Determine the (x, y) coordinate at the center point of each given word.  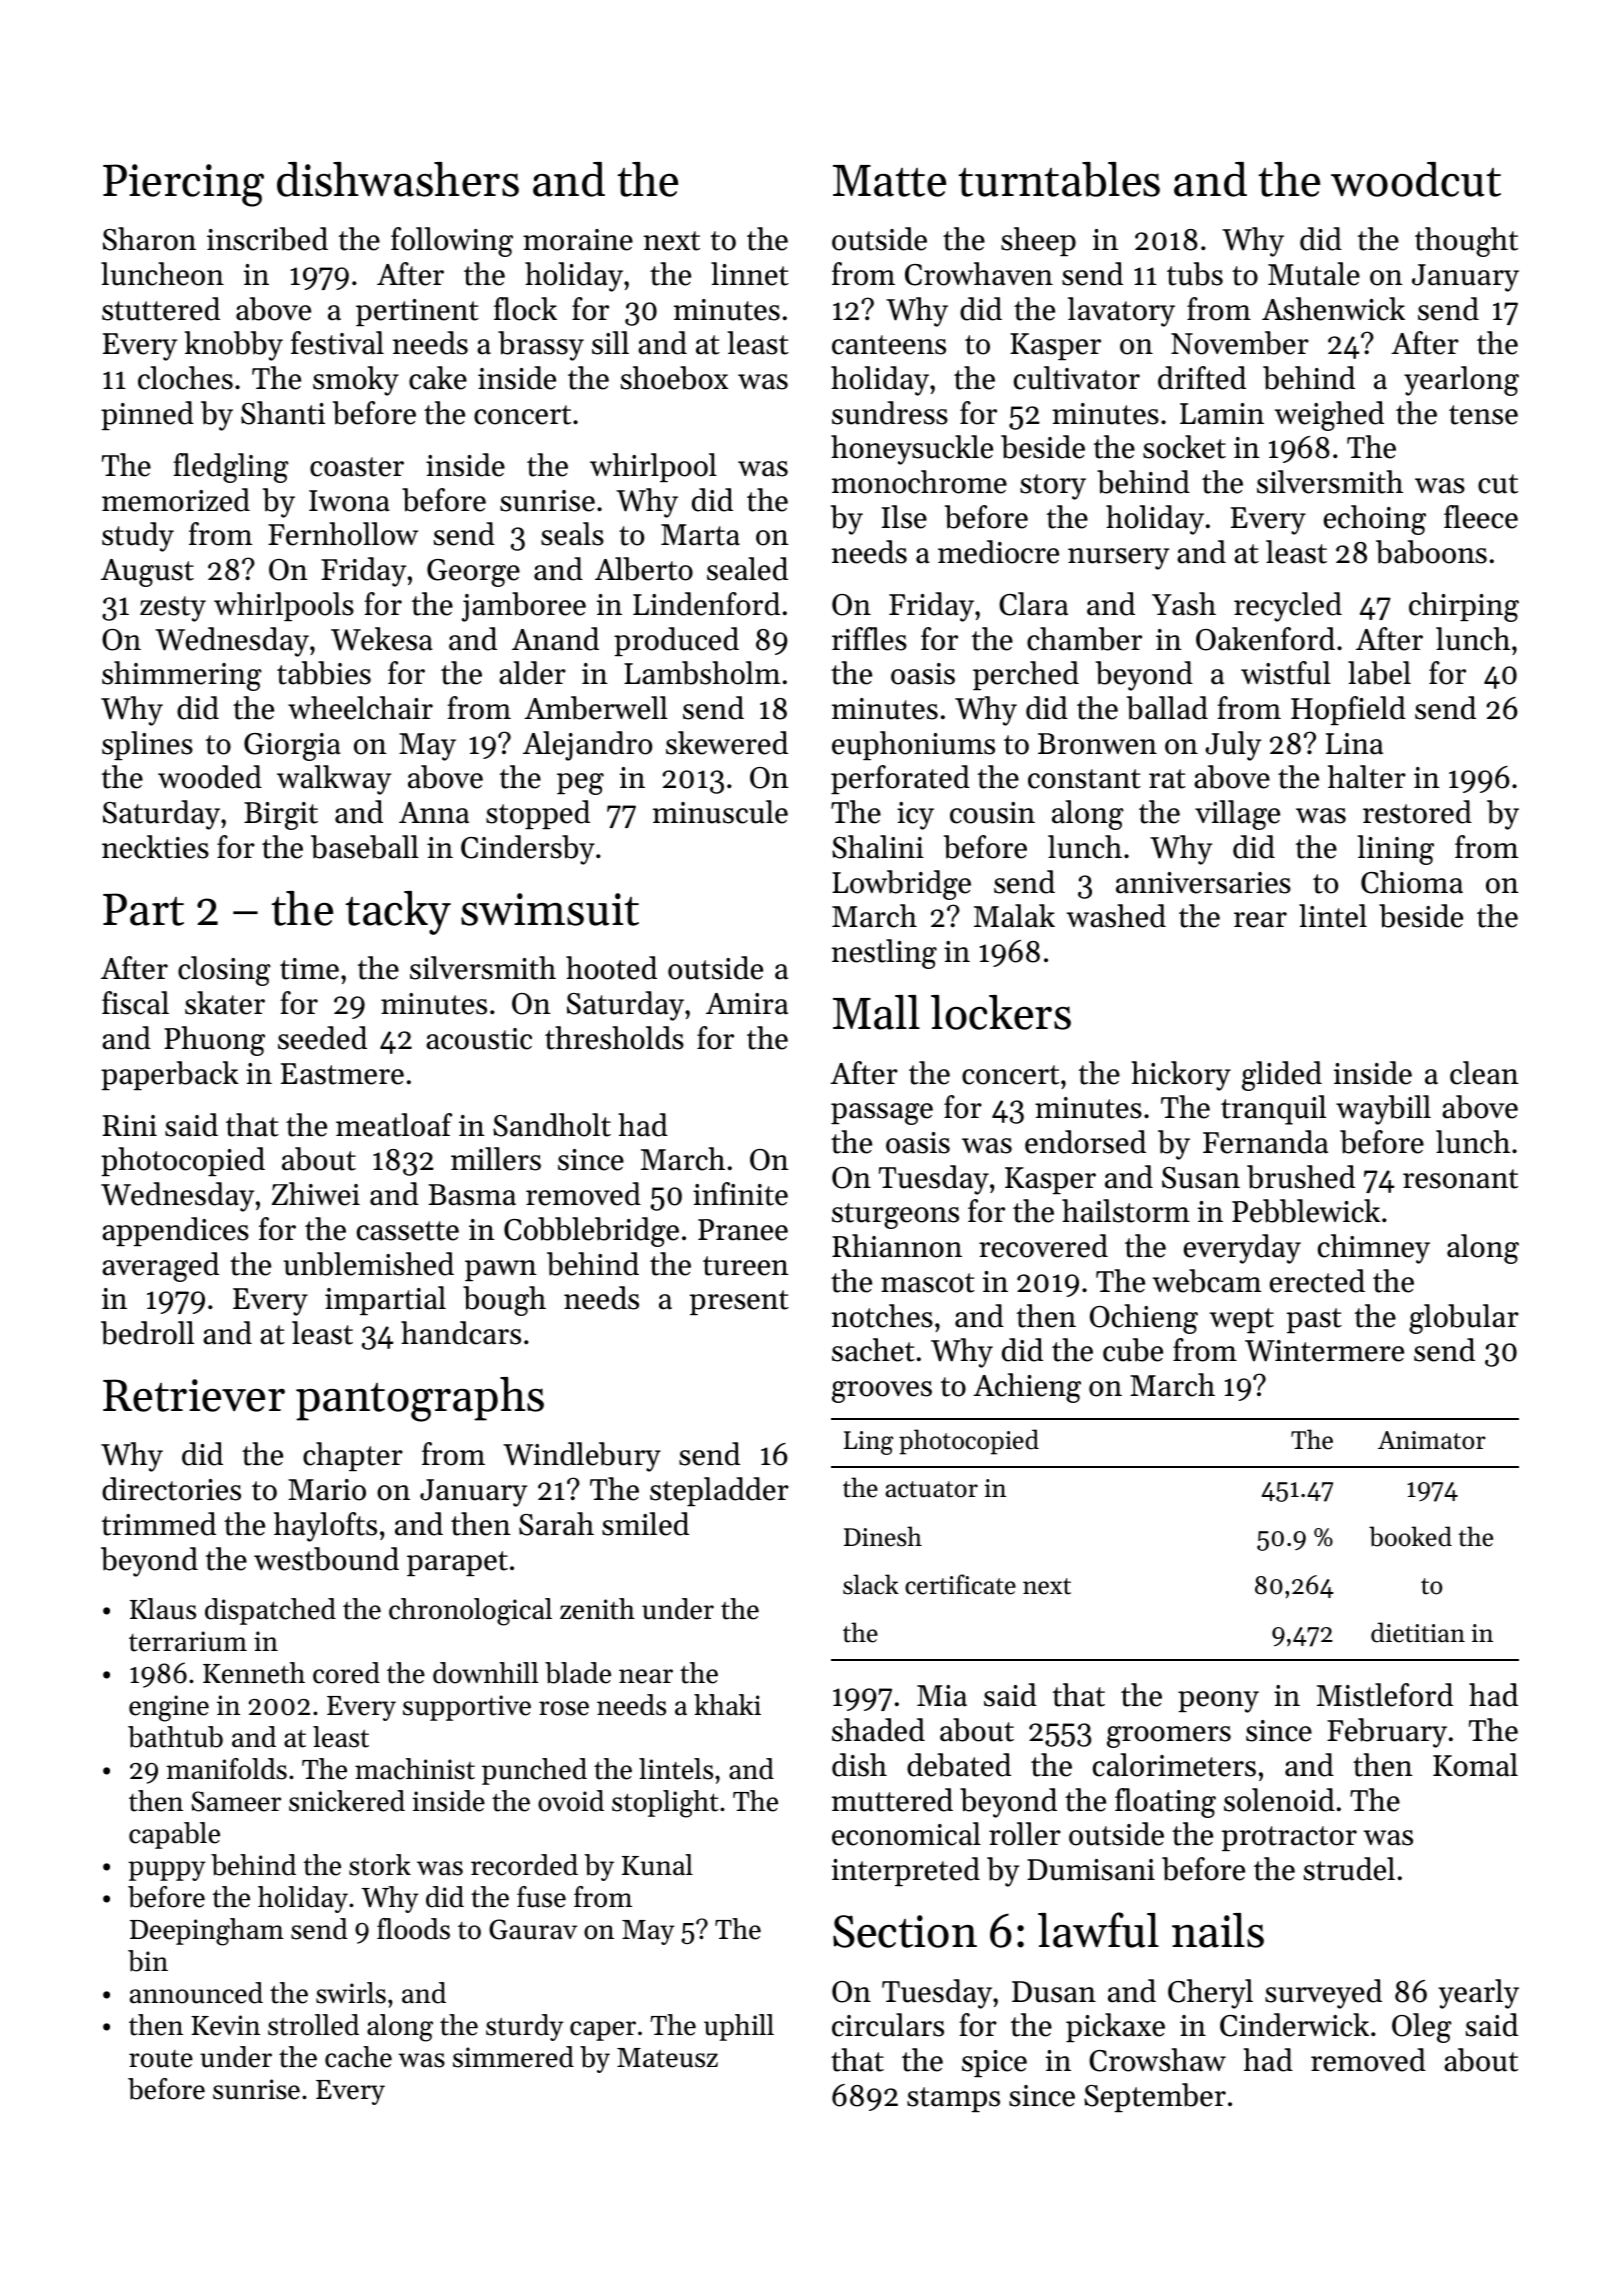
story (1053, 487)
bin (148, 1961)
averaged (160, 1267)
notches (882, 1316)
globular (1464, 1319)
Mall (876, 1012)
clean (1484, 1073)
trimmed (159, 1524)
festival (337, 343)
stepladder (719, 1491)
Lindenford (706, 604)
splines (147, 745)
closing (224, 971)
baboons (1431, 552)
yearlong (1461, 381)
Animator (1432, 1440)
